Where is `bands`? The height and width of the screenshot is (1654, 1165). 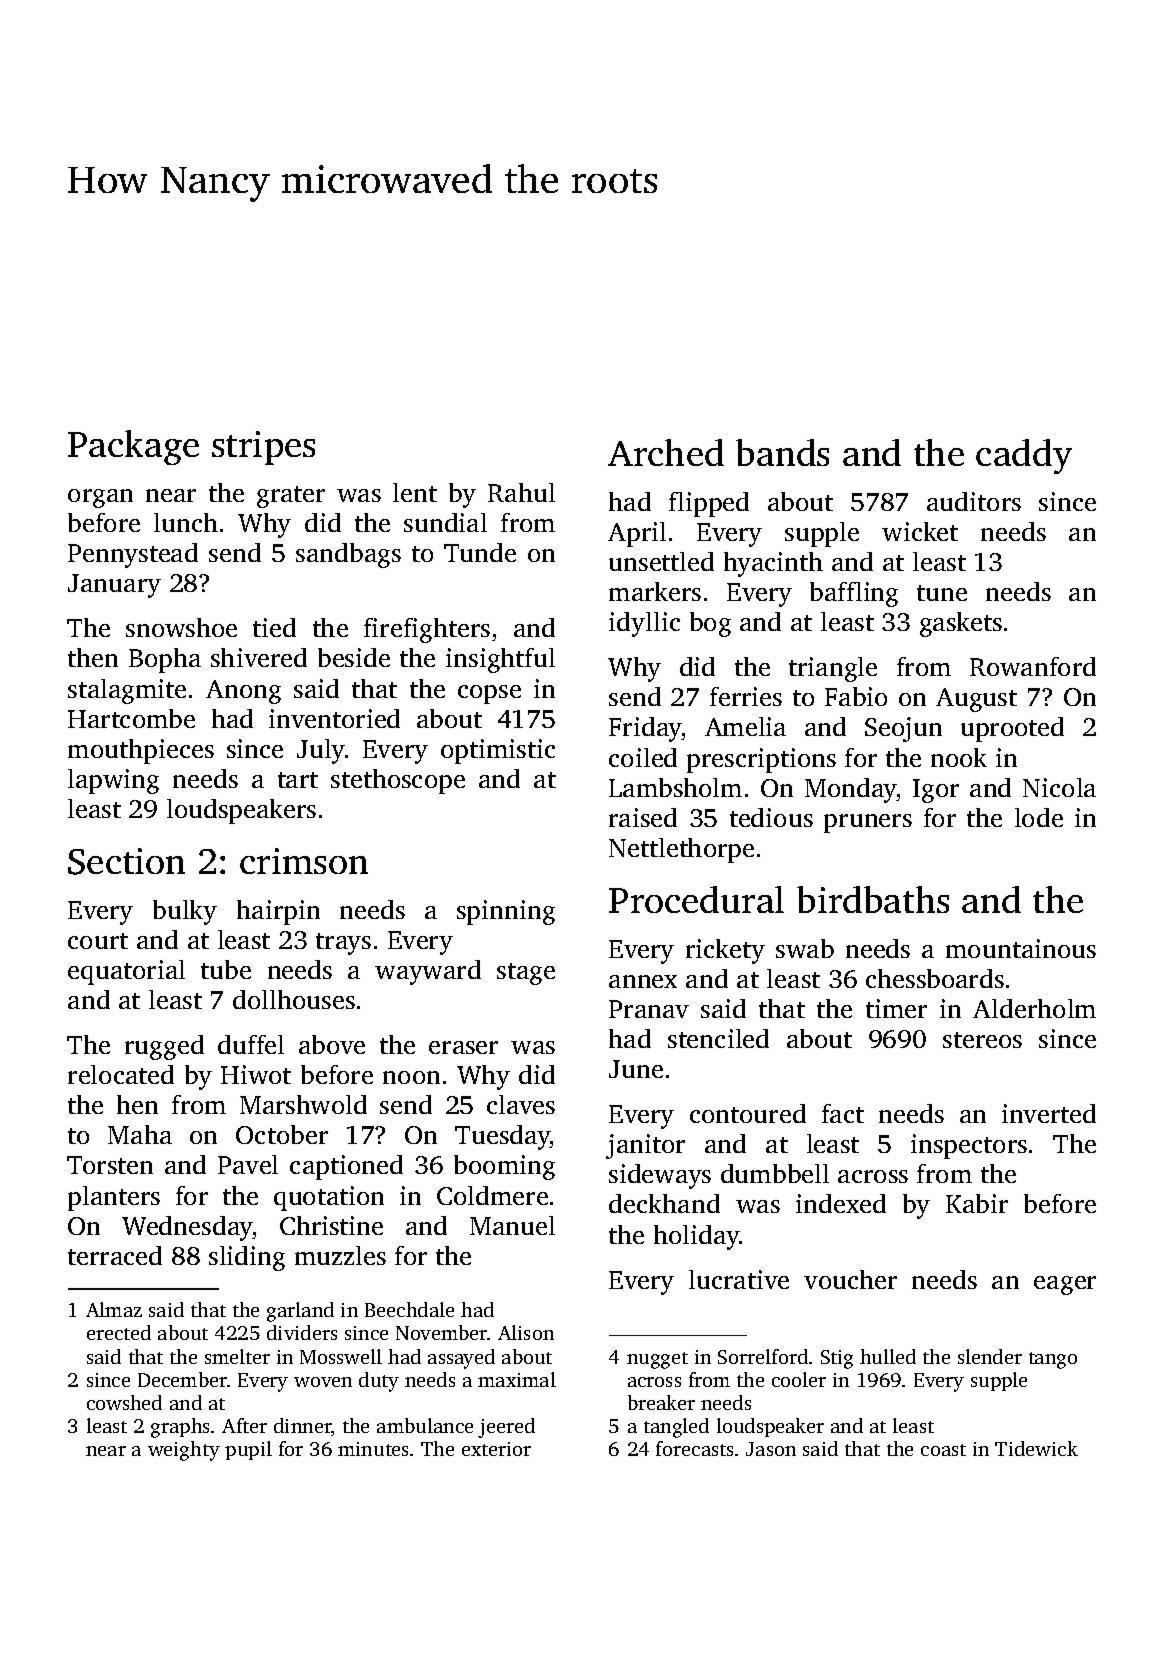 bands is located at coordinates (782, 452).
